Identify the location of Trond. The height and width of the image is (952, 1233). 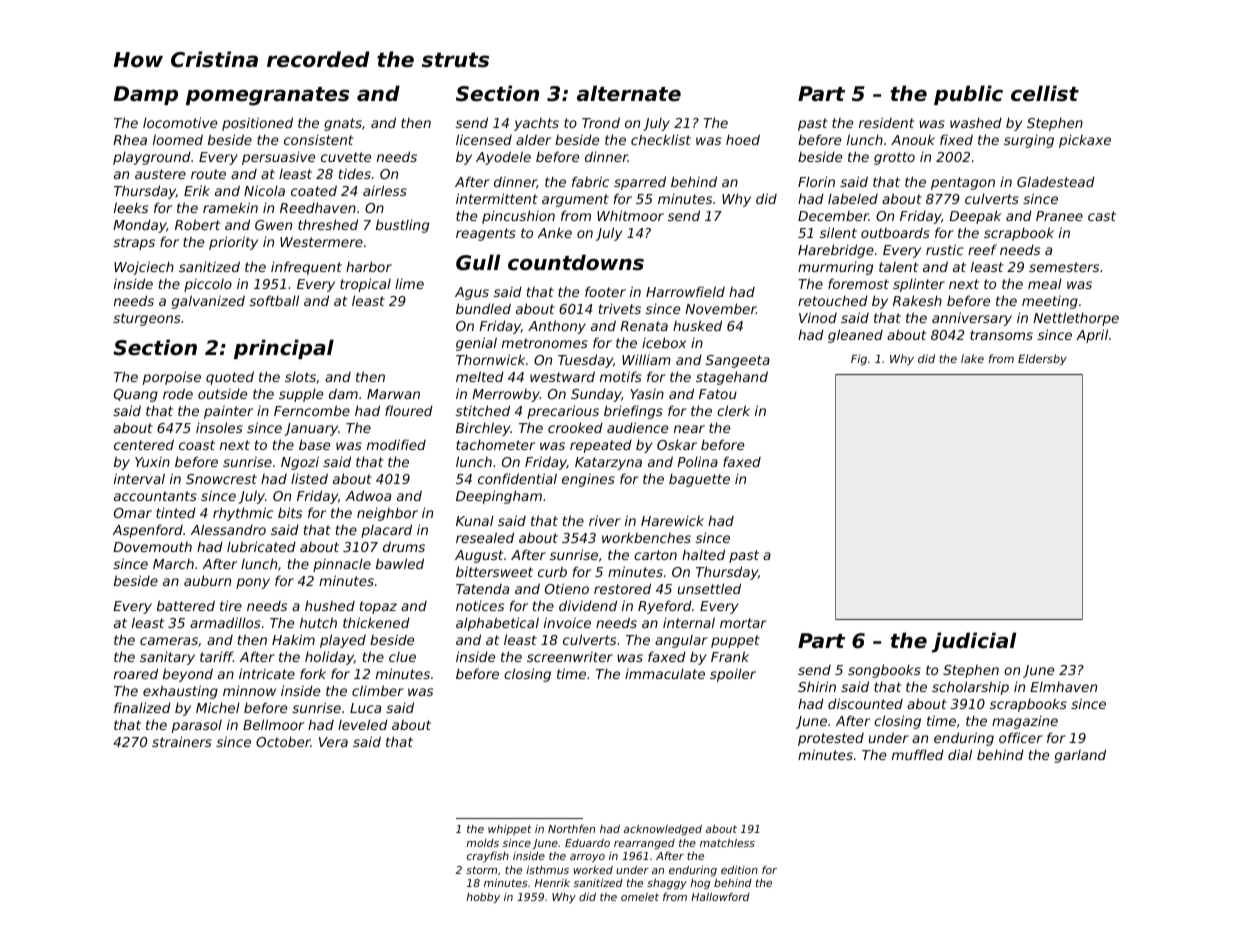
(601, 122).
